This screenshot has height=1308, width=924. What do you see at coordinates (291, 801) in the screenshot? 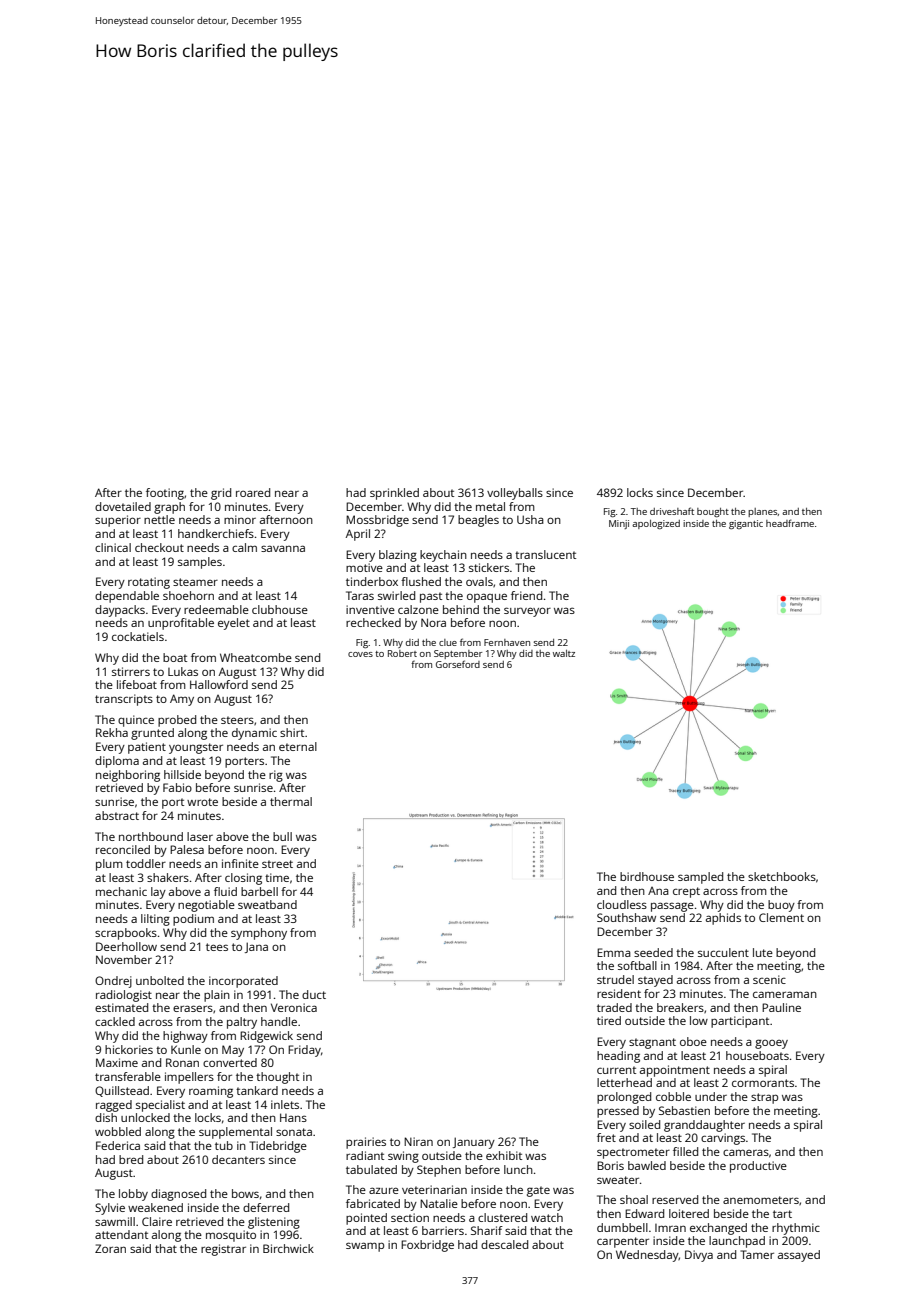
I see `thermal` at bounding box center [291, 801].
